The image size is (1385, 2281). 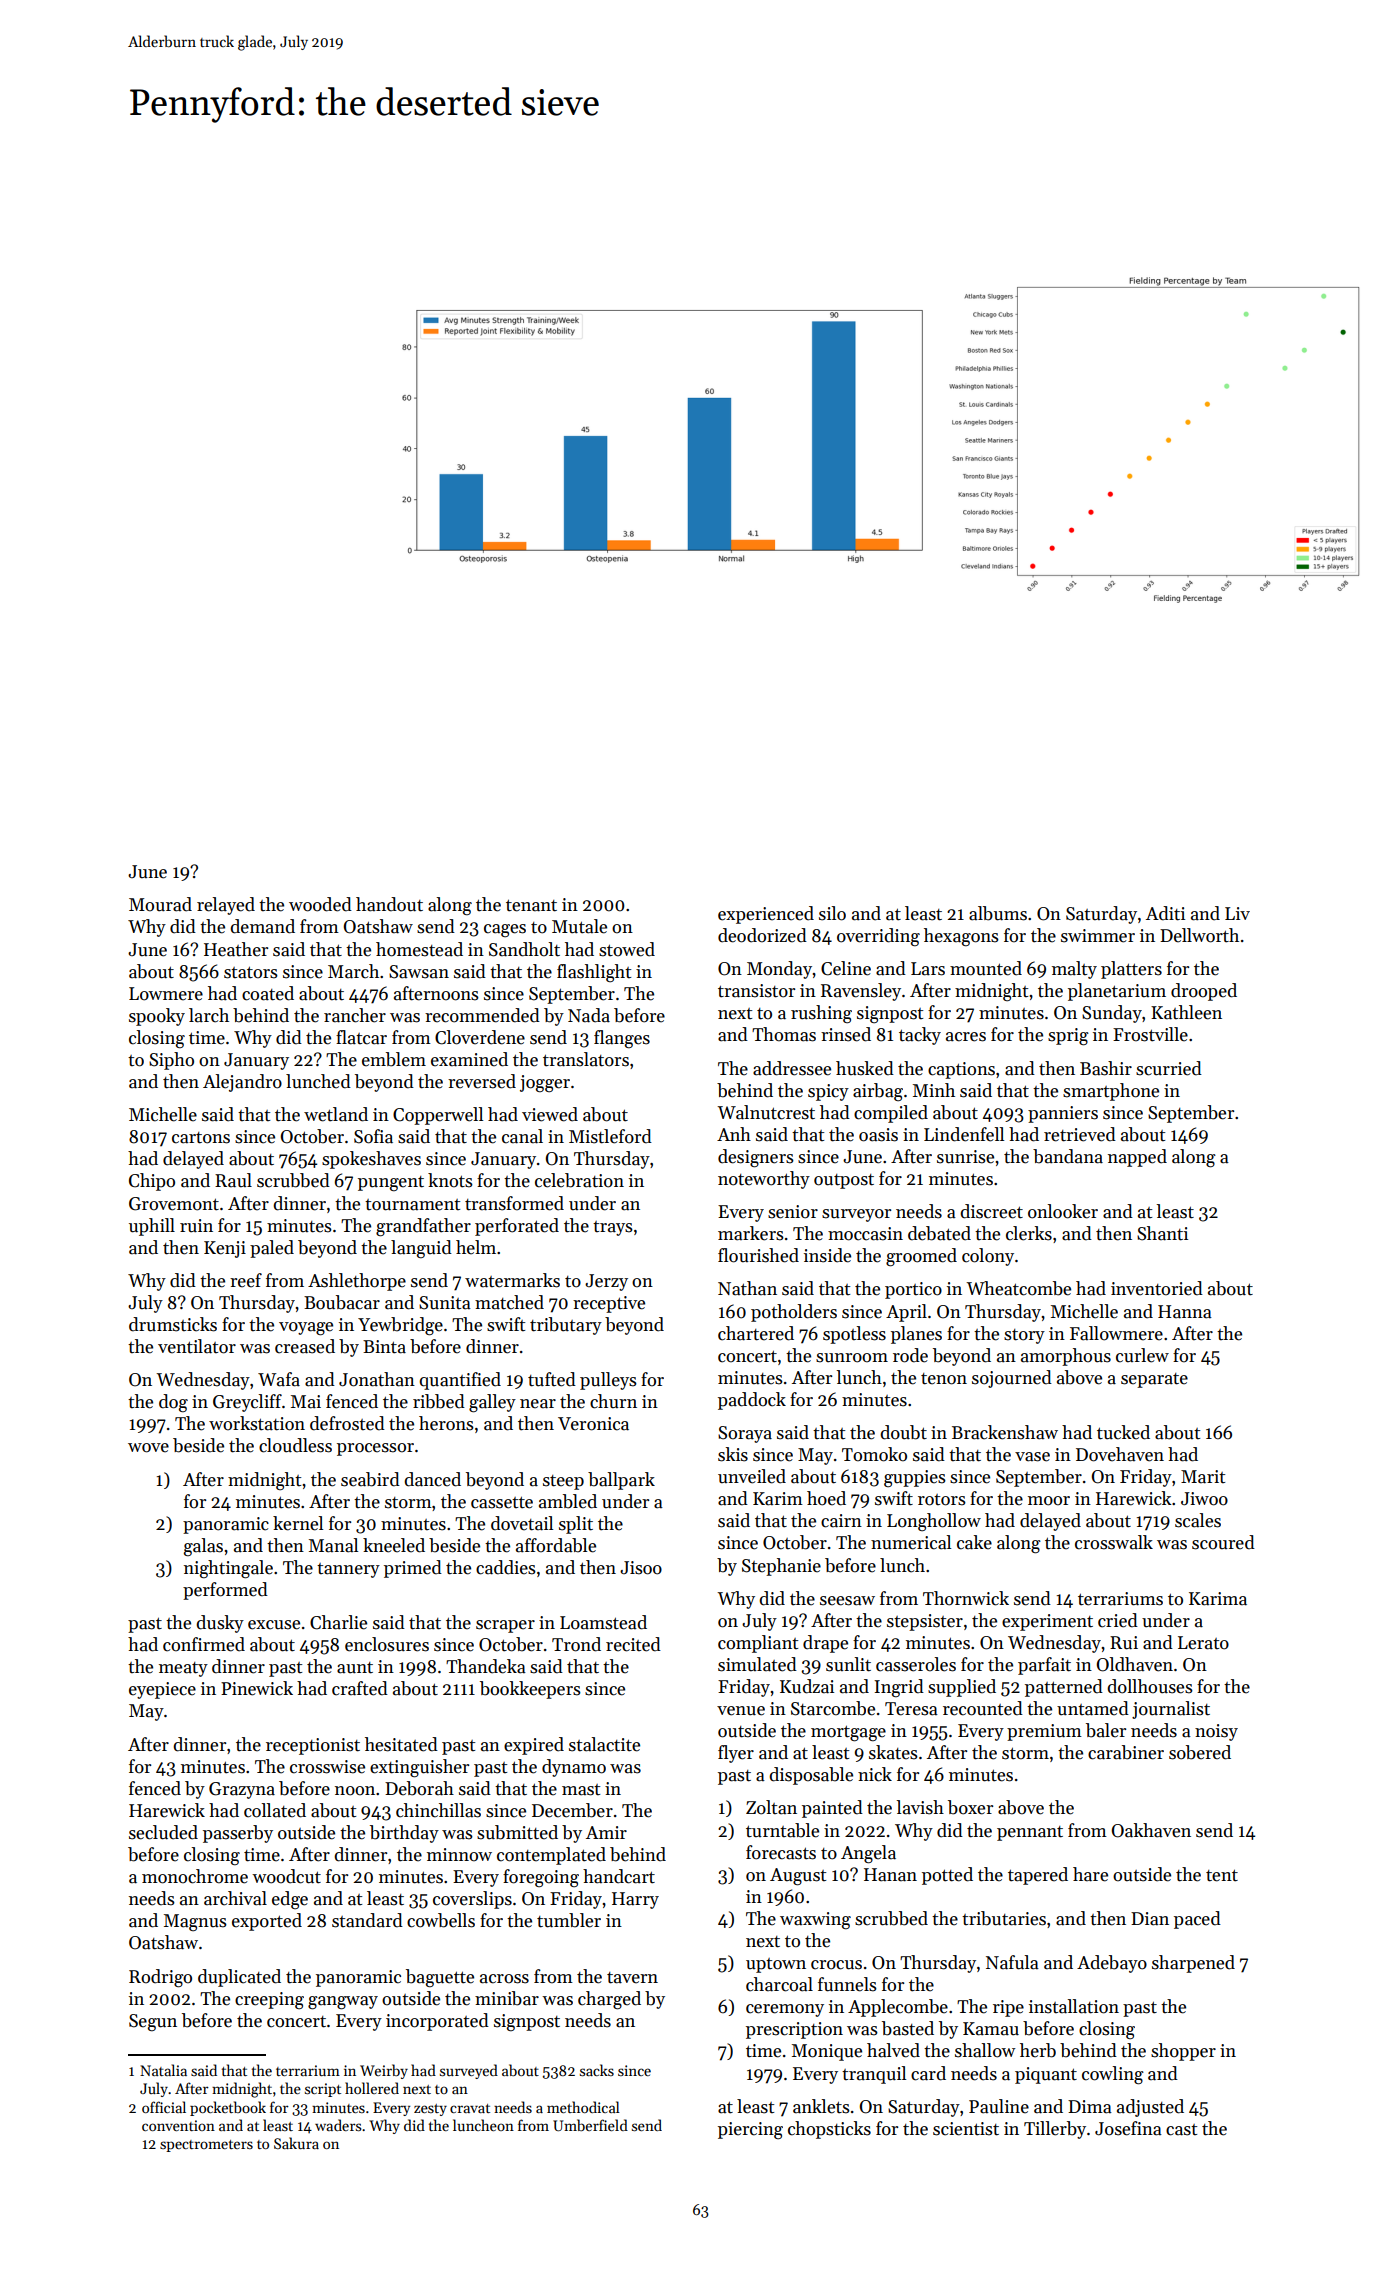 What do you see at coordinates (238, 1834) in the screenshot?
I see `passerby` at bounding box center [238, 1834].
